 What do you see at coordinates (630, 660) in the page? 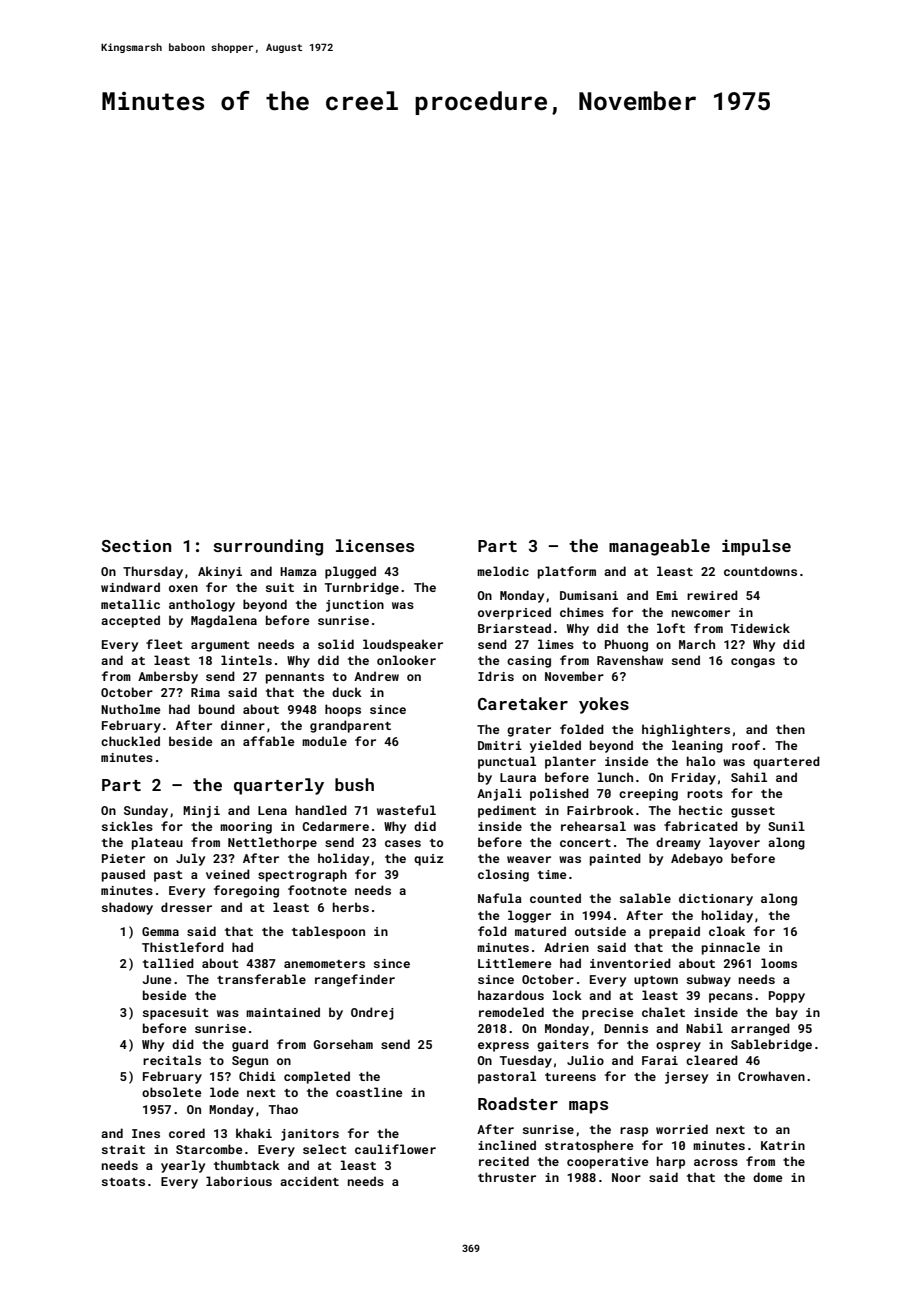
I see `Ravenshaw` at bounding box center [630, 660].
